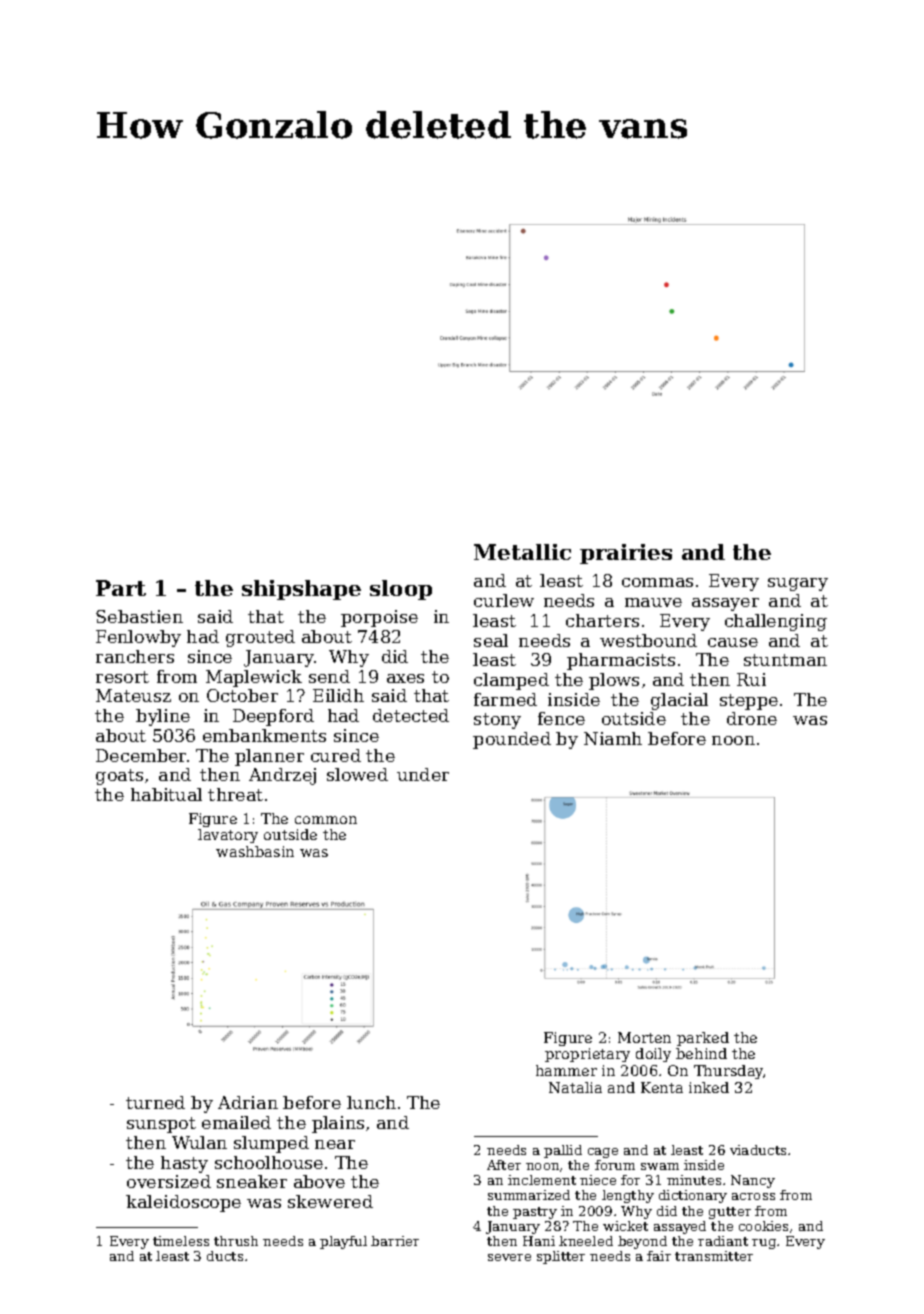 Image resolution: width=924 pixels, height=1314 pixels. What do you see at coordinates (248, 1102) in the screenshot?
I see `Adrian` at bounding box center [248, 1102].
